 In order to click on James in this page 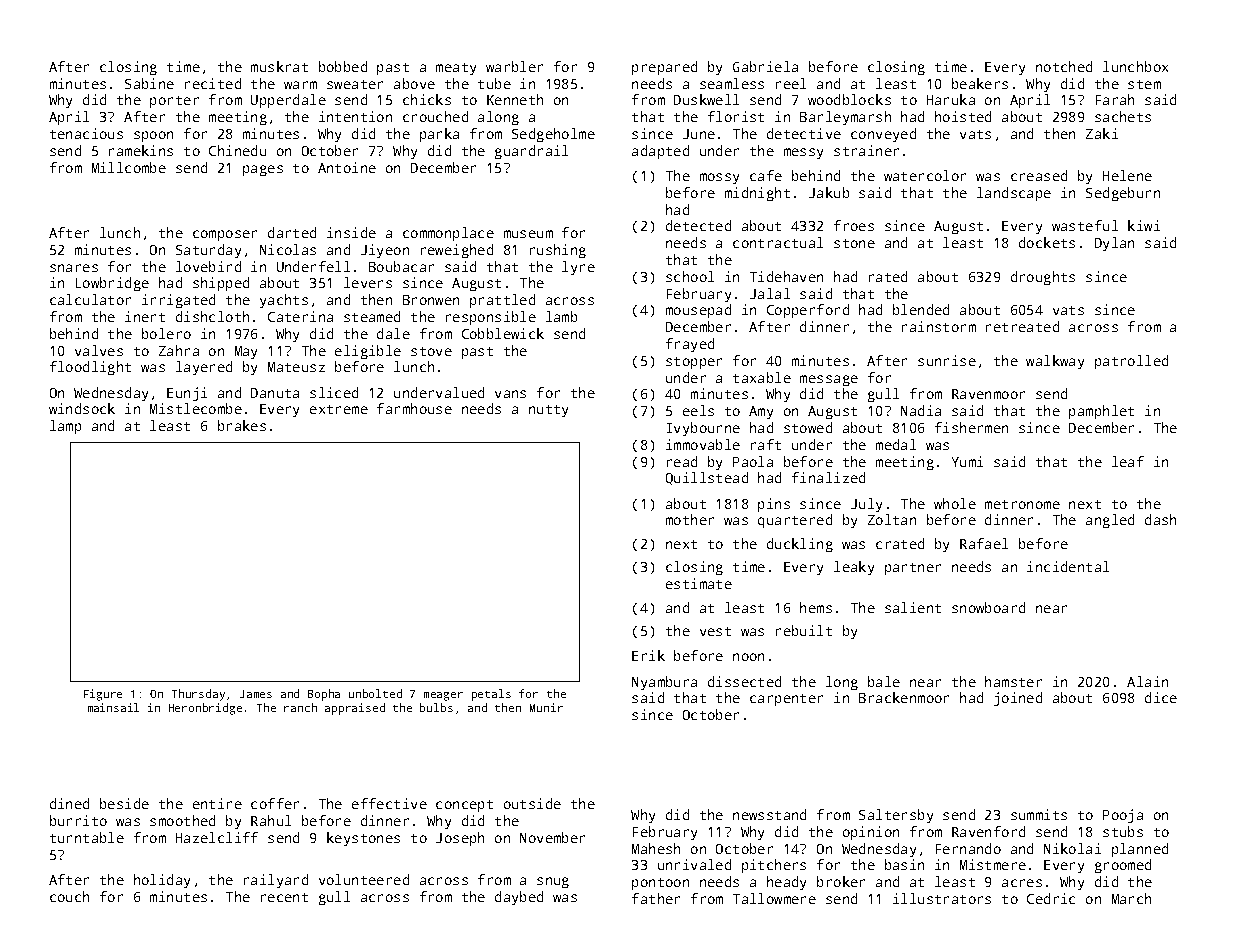, I will do `click(256, 694)`.
